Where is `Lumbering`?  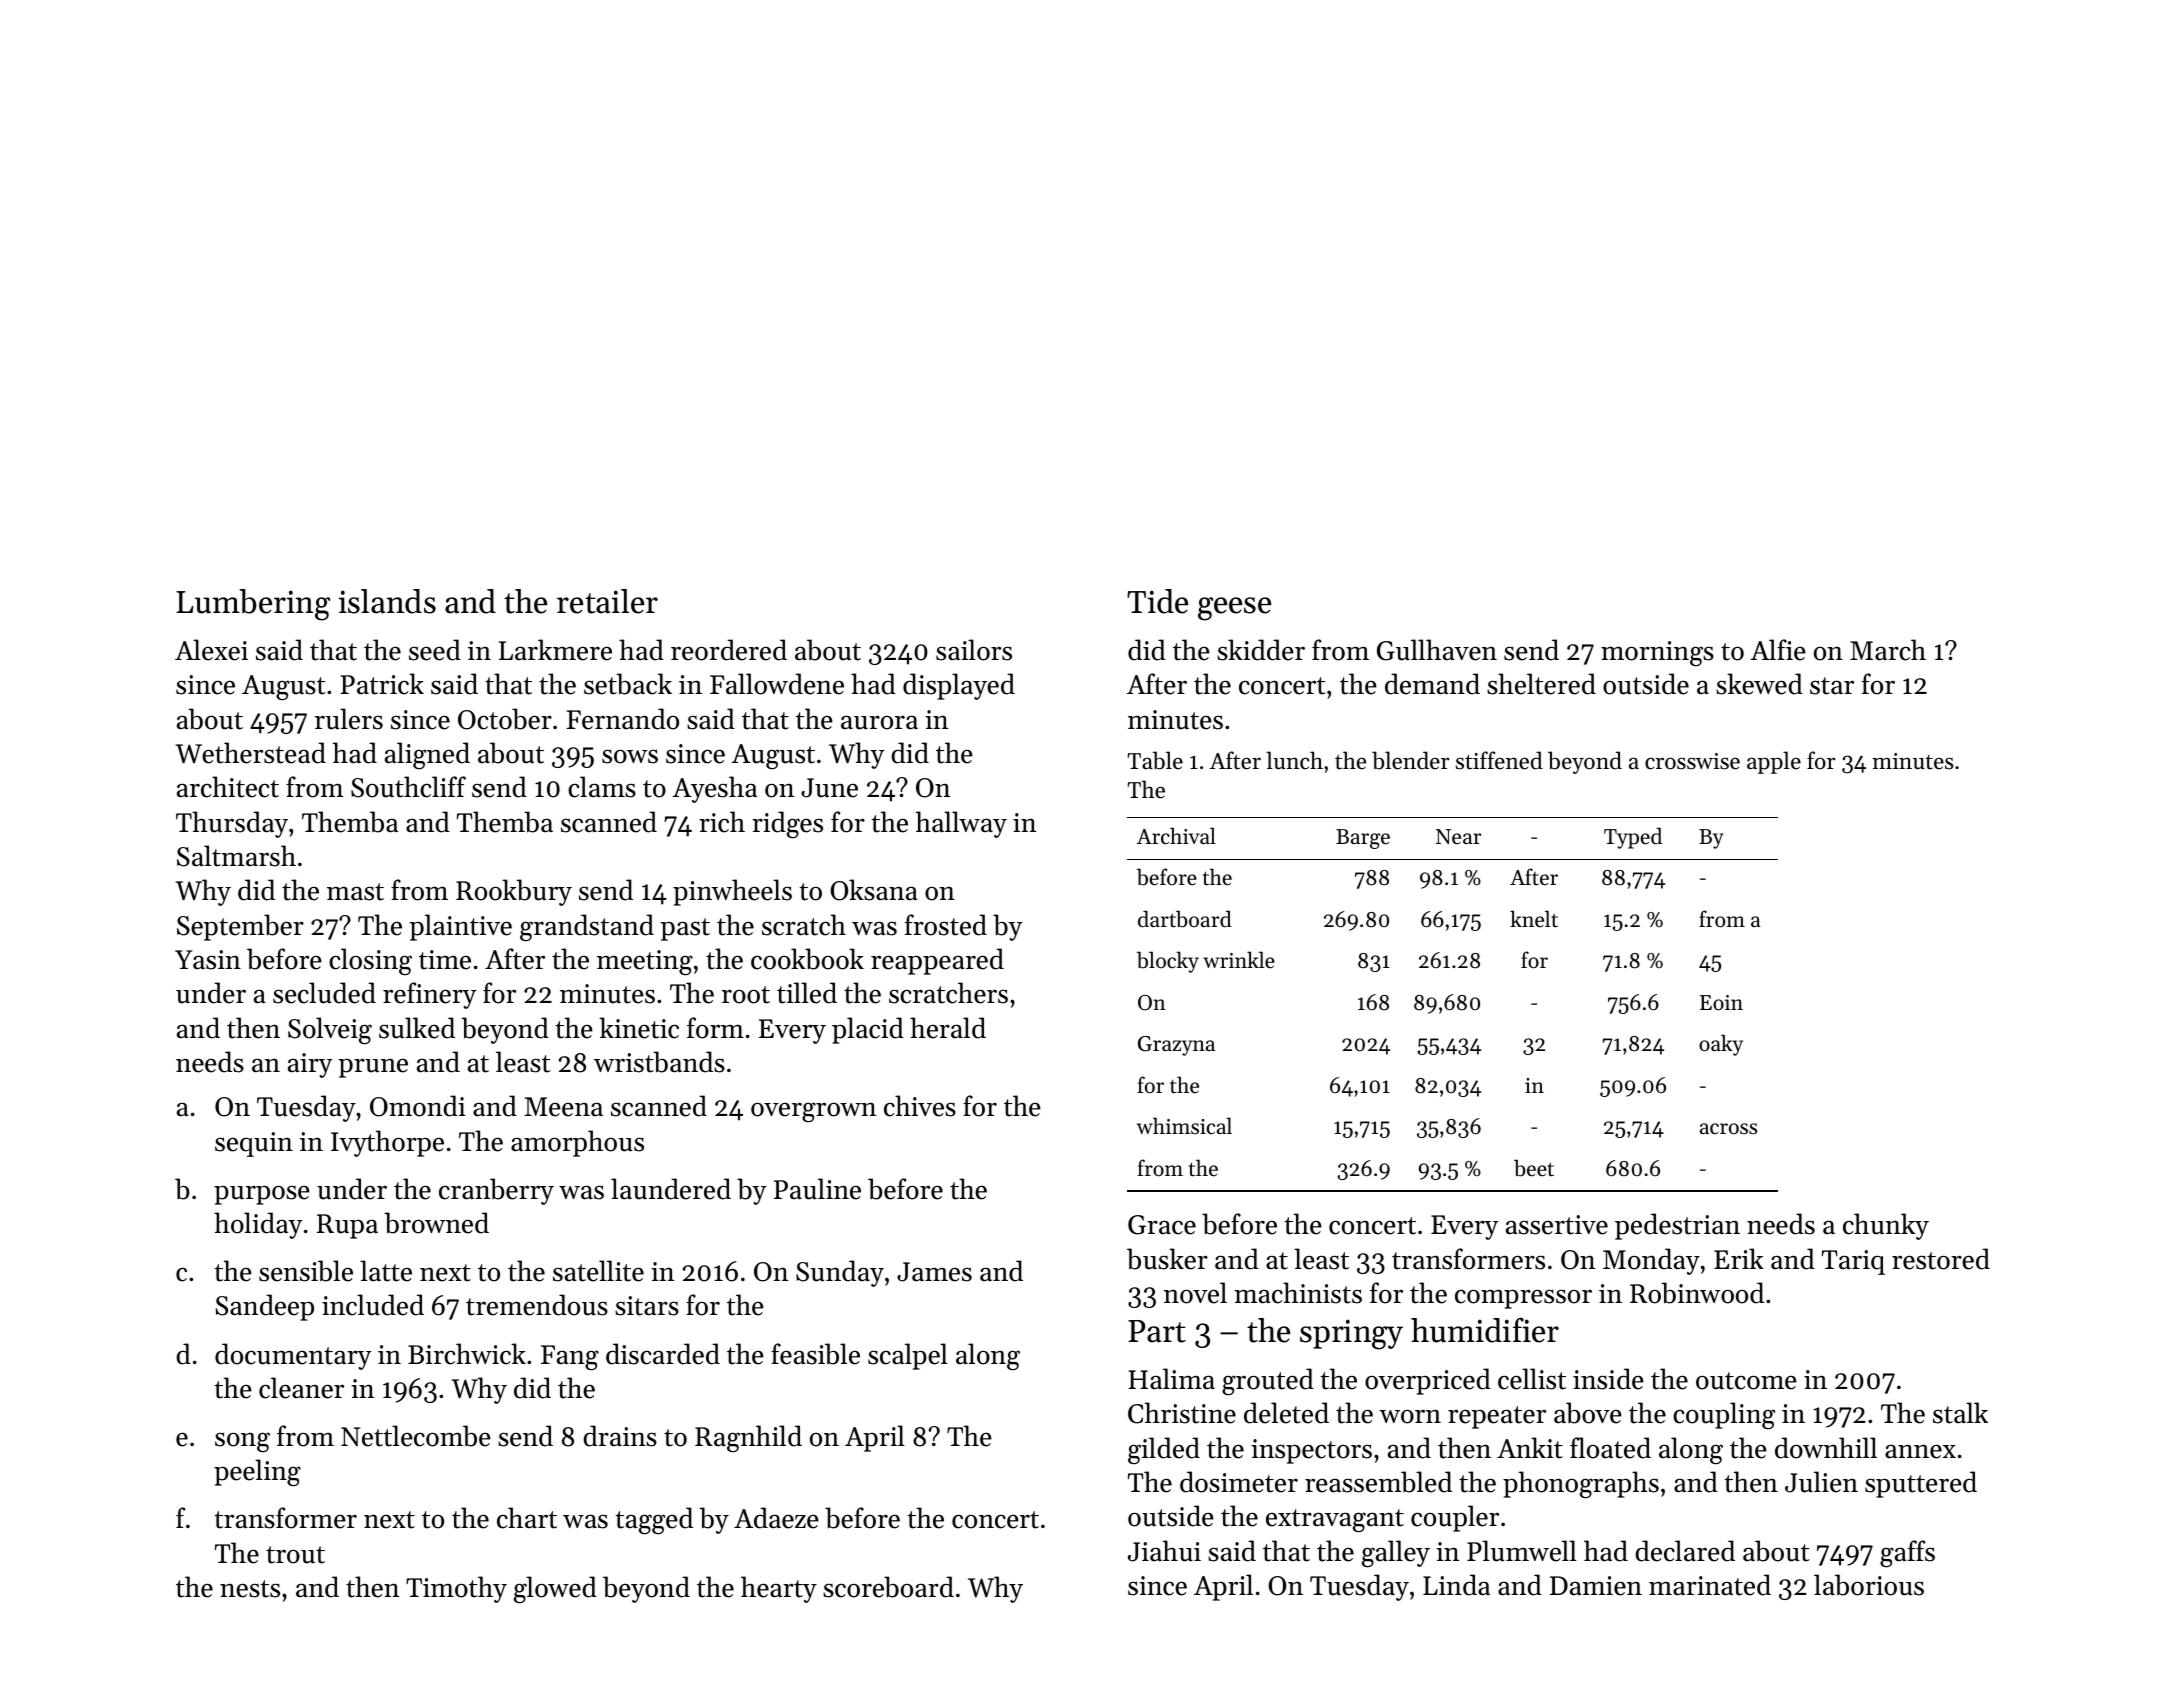 Lumbering is located at coordinates (253, 605).
